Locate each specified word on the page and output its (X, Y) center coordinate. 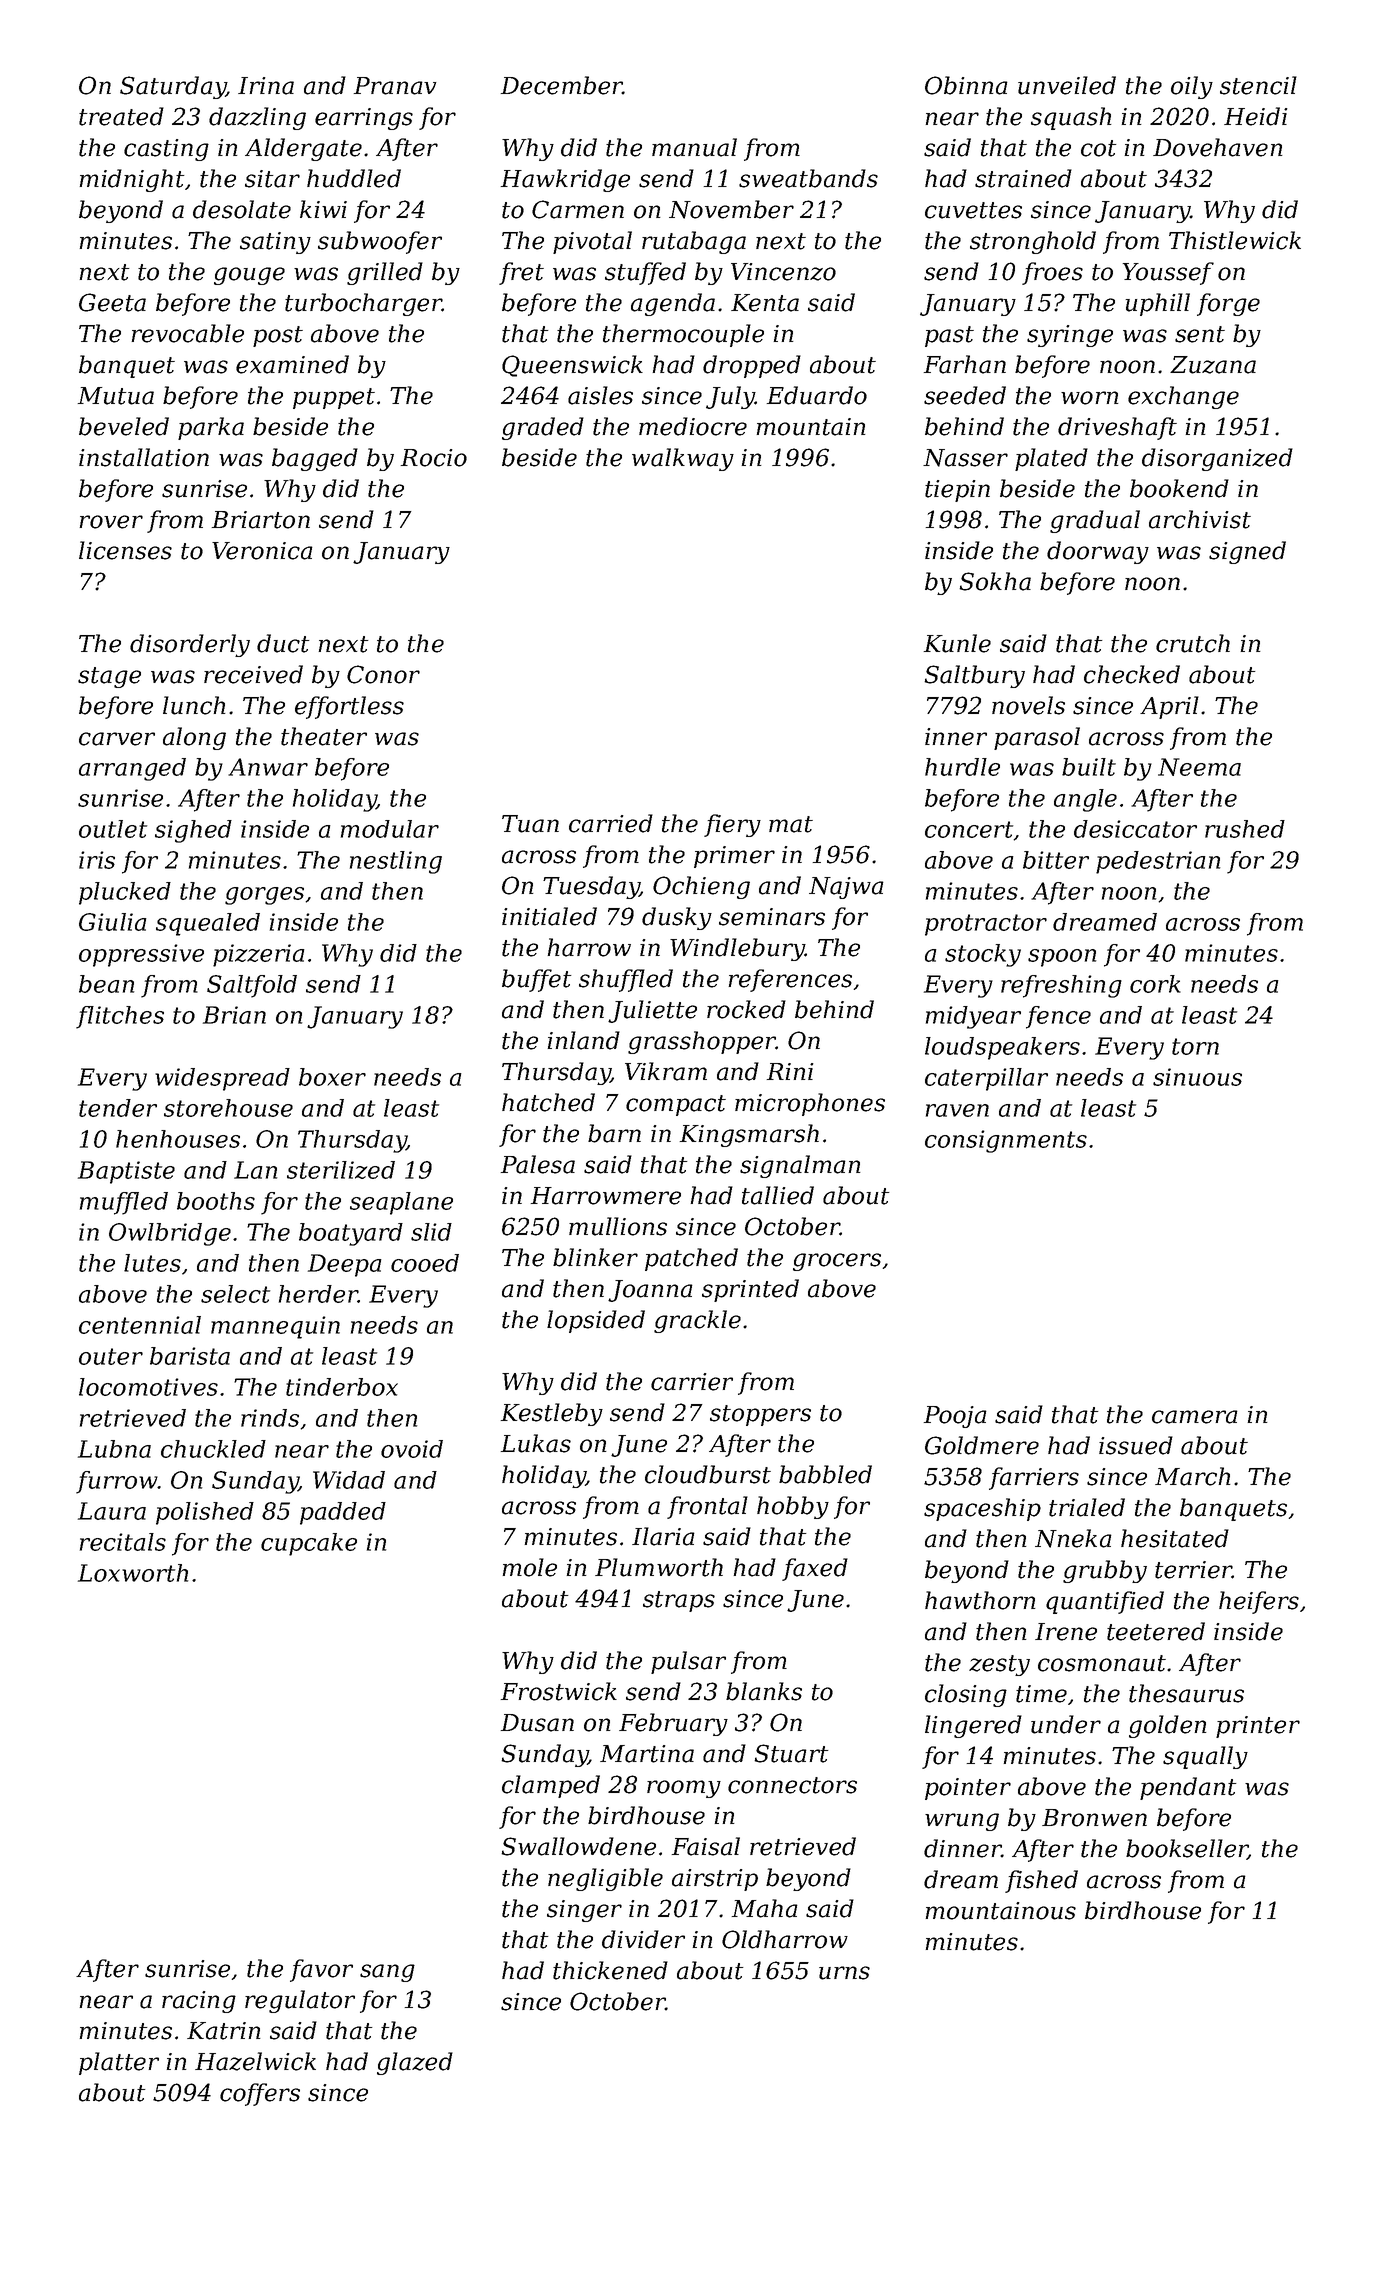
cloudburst (708, 1474)
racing (199, 2002)
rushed (1245, 829)
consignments (1006, 1141)
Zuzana (1213, 365)
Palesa (538, 1164)
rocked (746, 1009)
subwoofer (380, 242)
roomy (684, 1789)
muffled (124, 1203)
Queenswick (572, 366)
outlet (113, 829)
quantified (1105, 1602)
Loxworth (133, 1573)
